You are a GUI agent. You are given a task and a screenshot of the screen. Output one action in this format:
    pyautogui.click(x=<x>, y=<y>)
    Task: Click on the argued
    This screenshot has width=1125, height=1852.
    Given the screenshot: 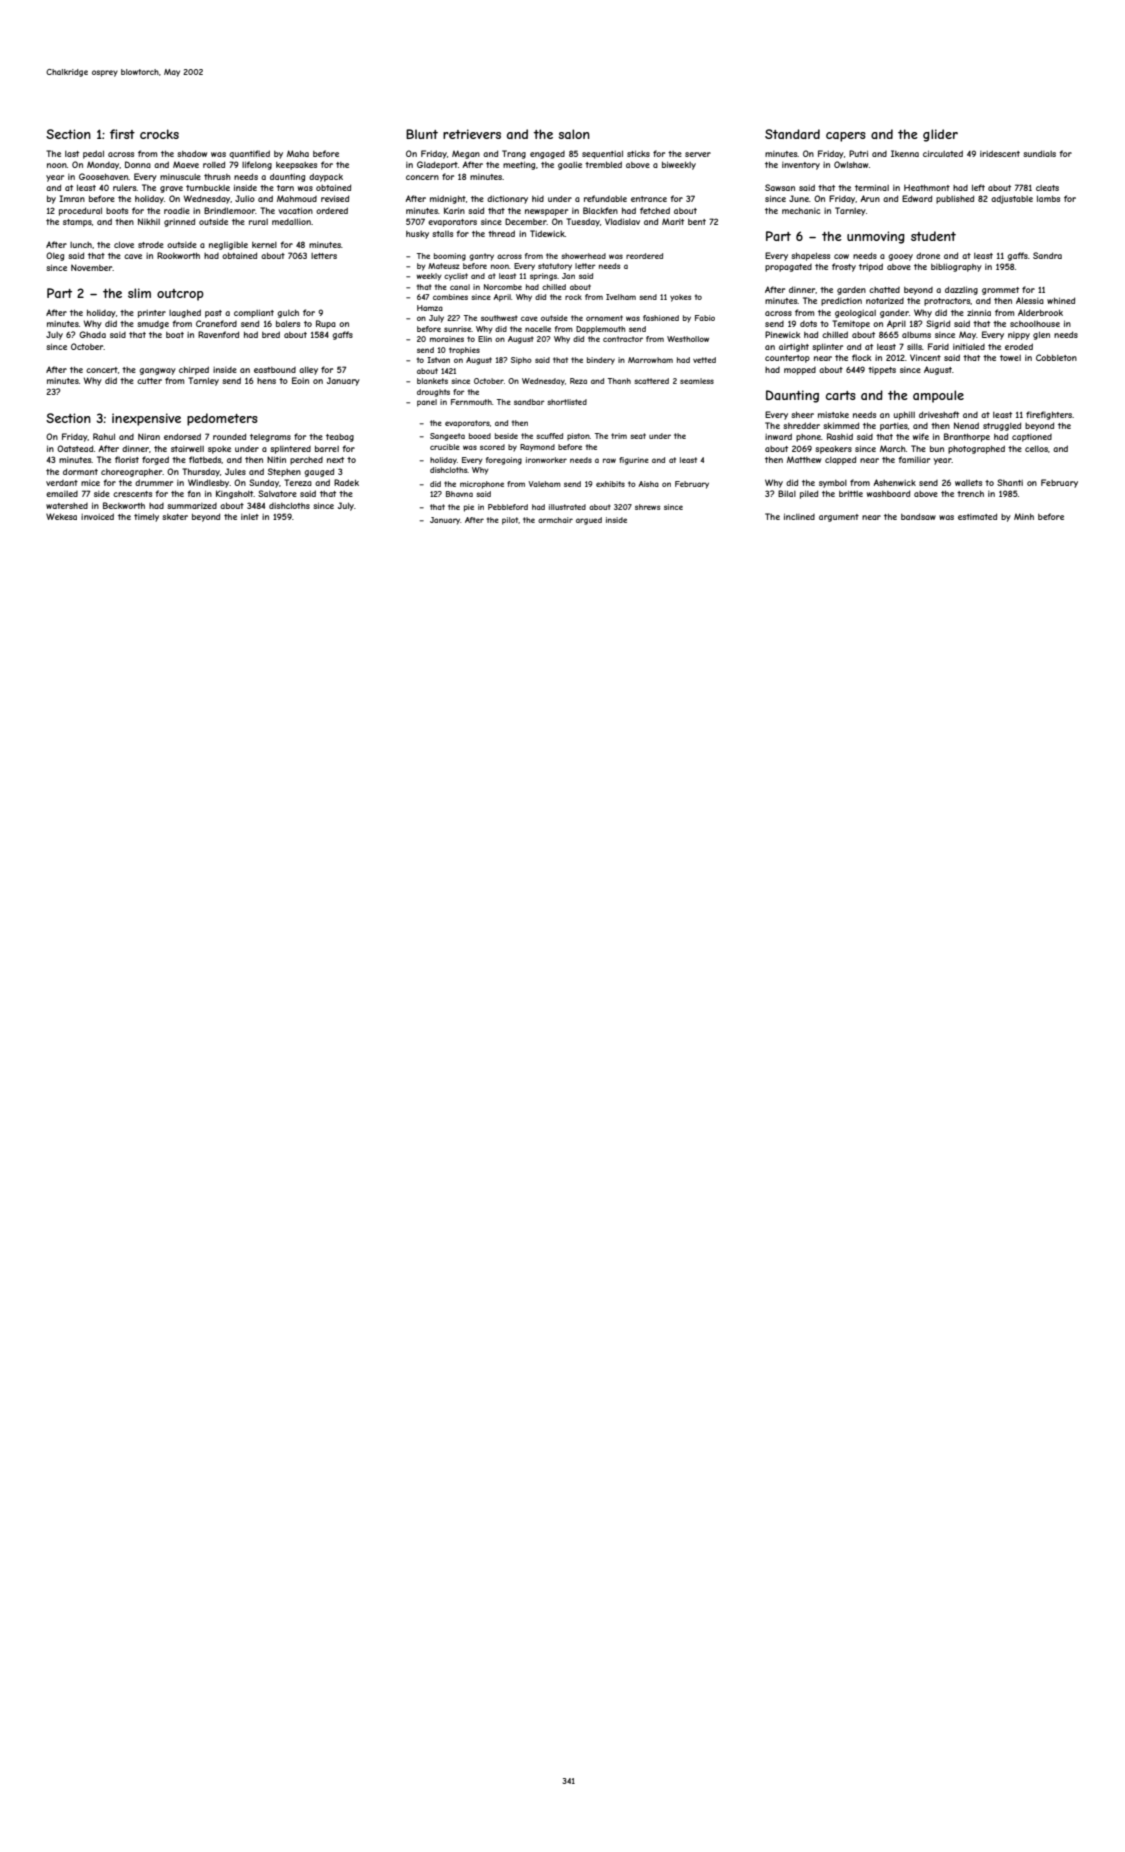 What is the action you would take?
    pyautogui.click(x=589, y=521)
